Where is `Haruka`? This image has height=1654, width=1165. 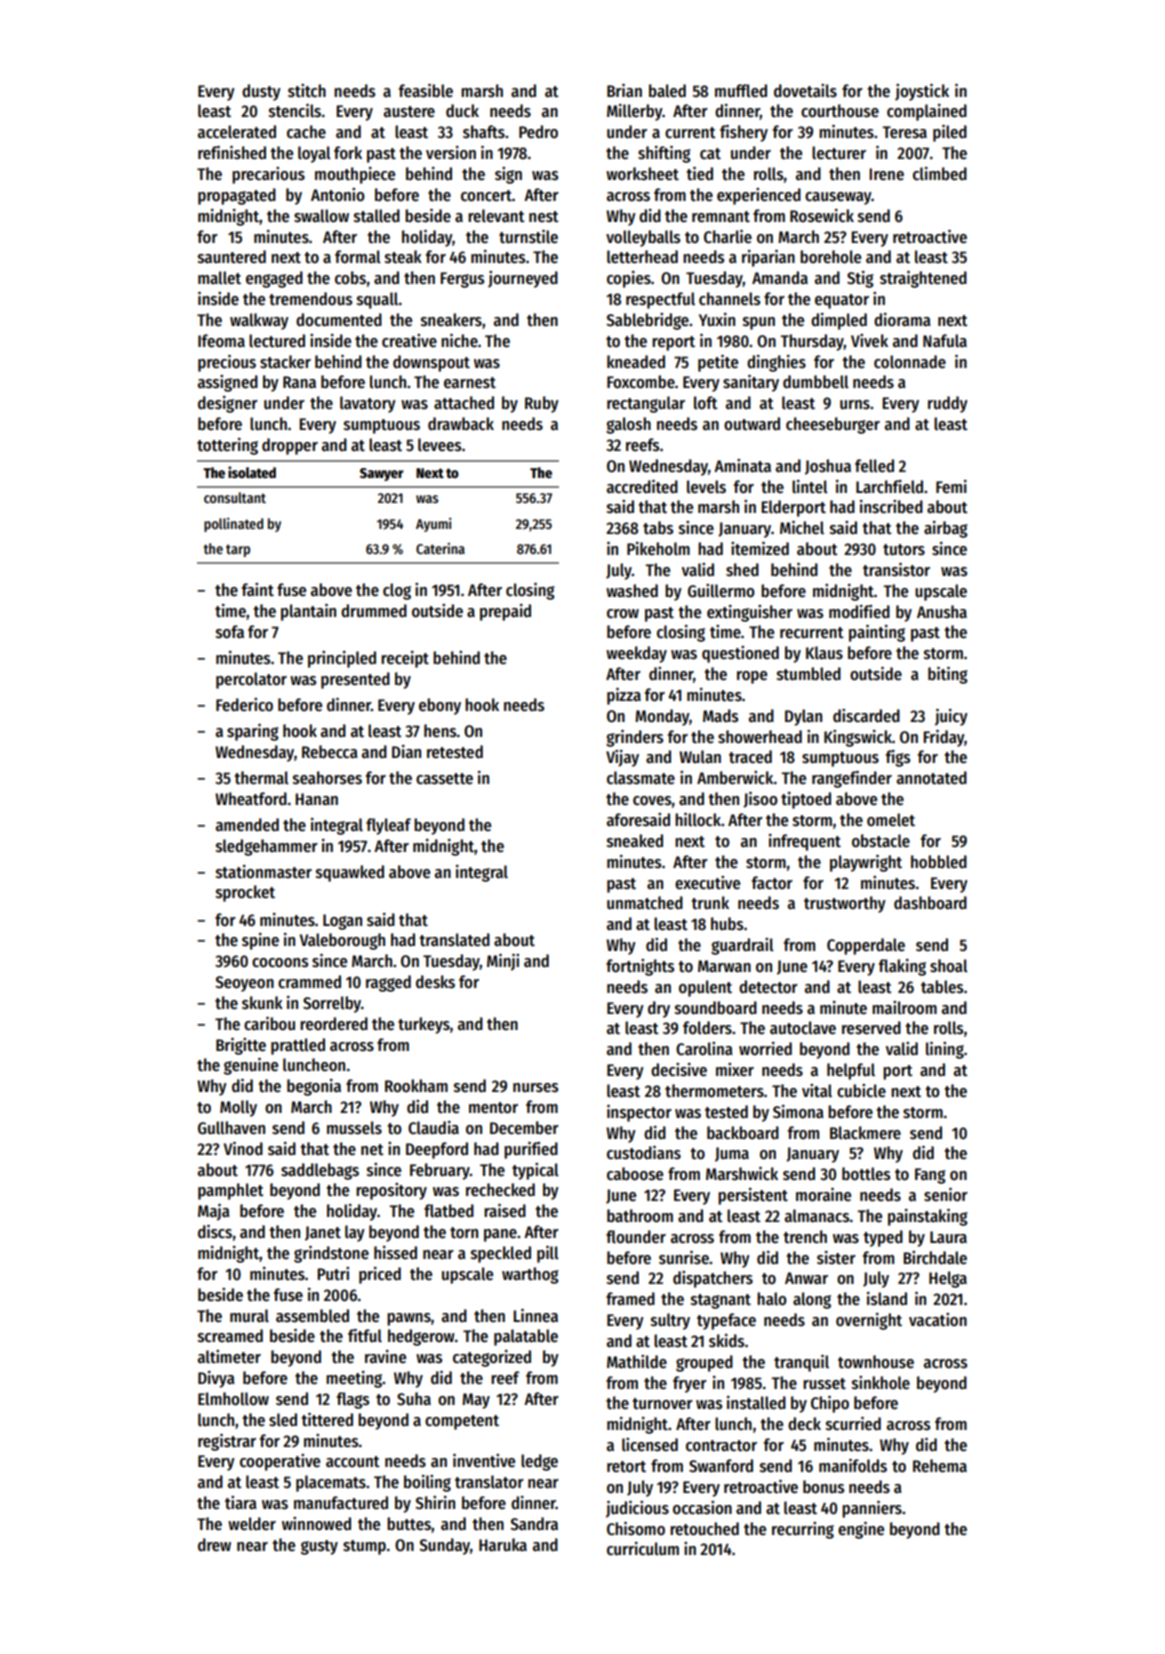
Haruka is located at coordinates (503, 1545).
